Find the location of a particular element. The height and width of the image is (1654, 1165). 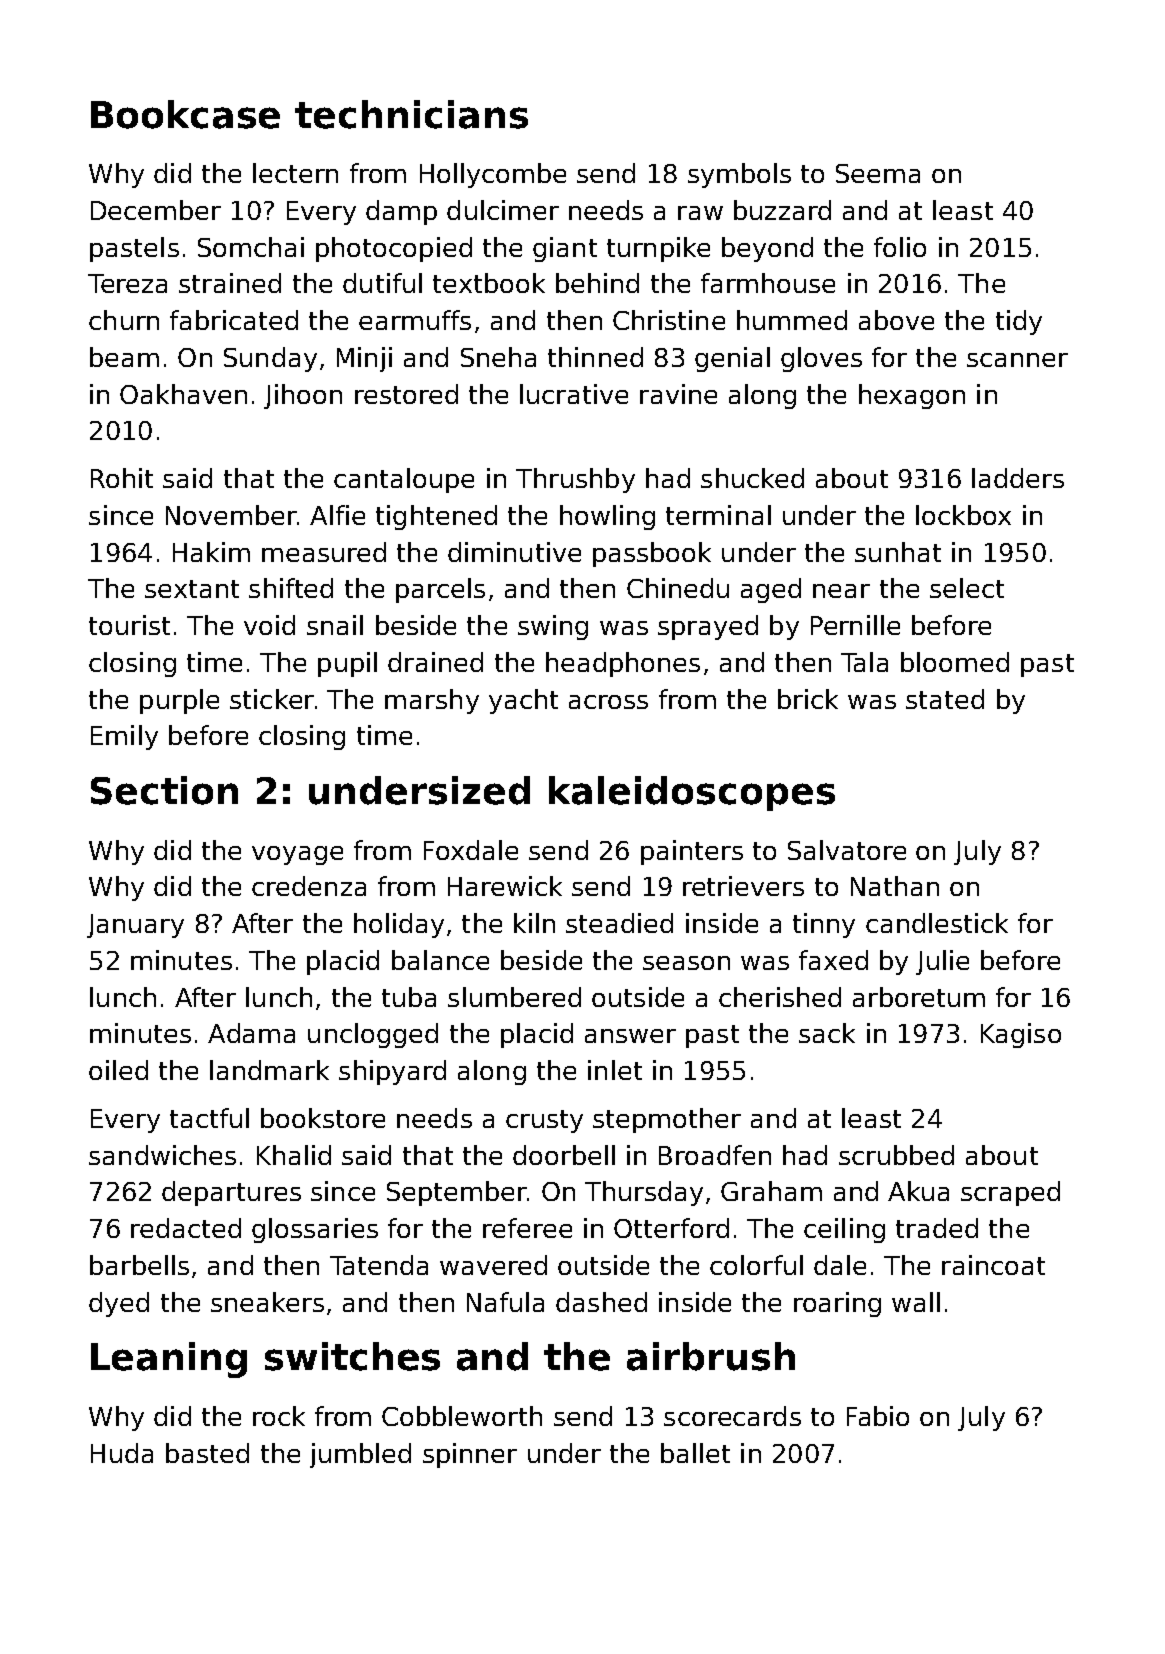

barbells is located at coordinates (139, 1265).
